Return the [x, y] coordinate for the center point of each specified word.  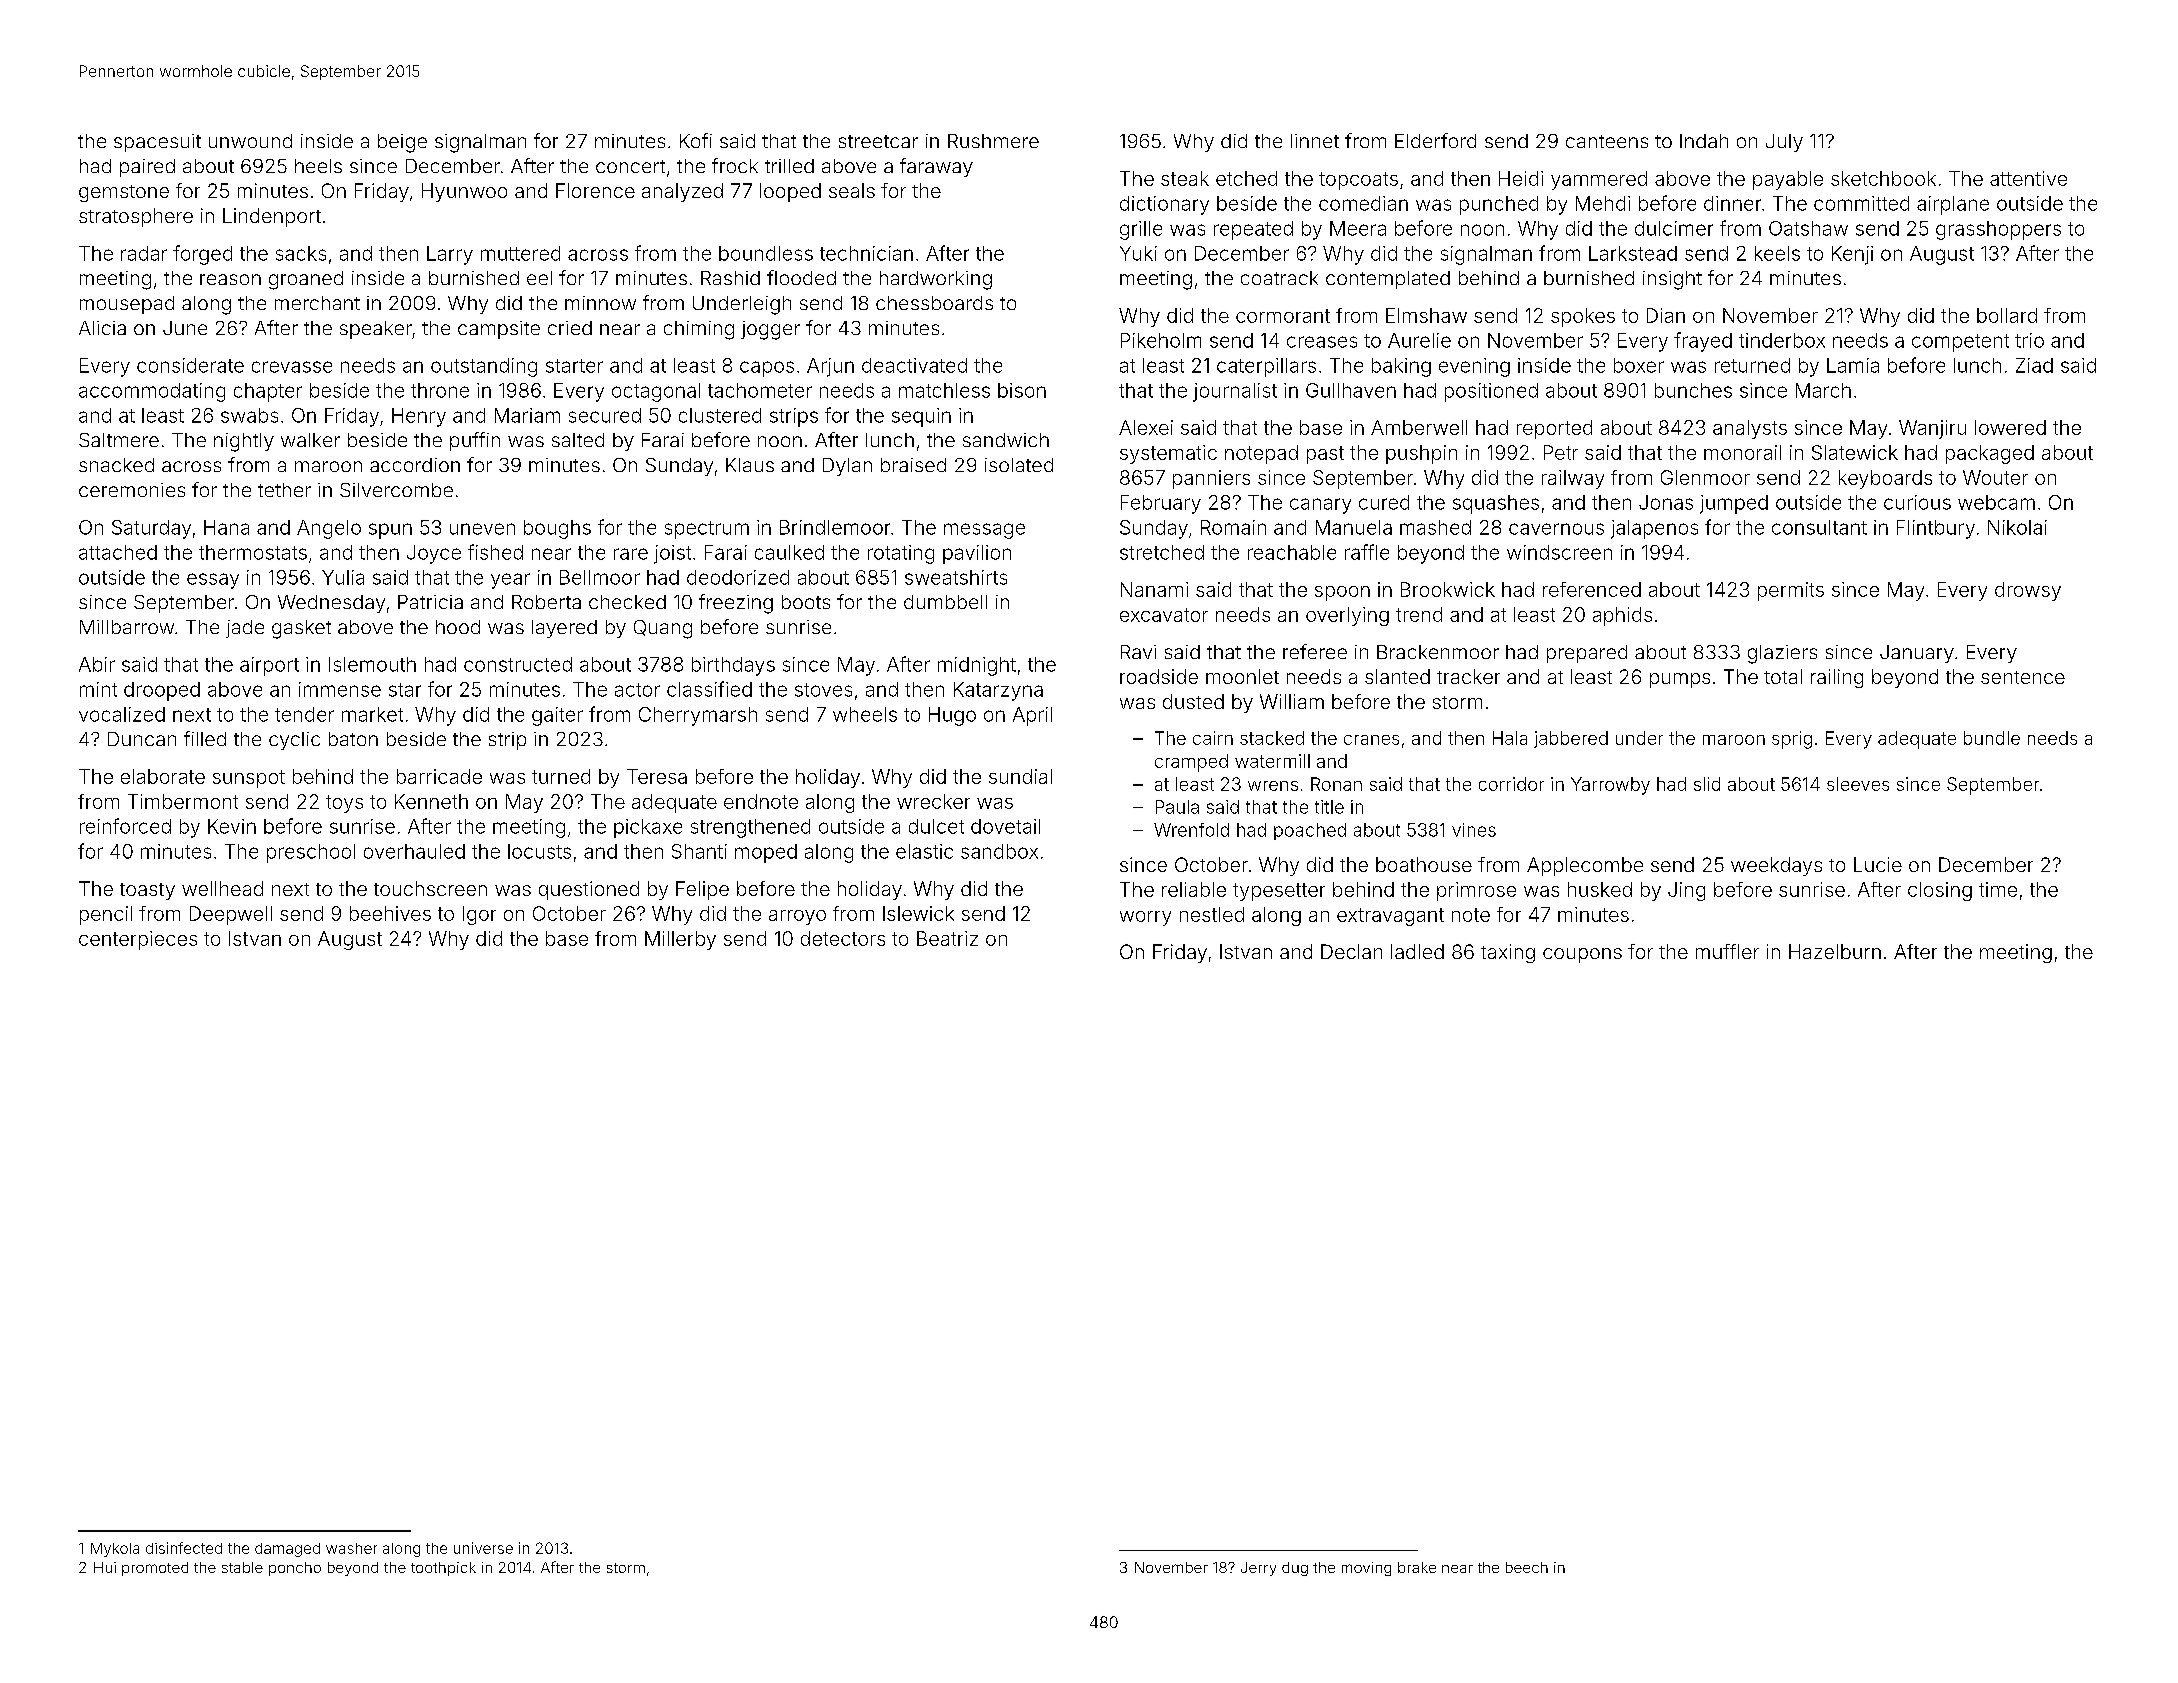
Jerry [1258, 1569]
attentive [2028, 178]
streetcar [878, 141]
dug [1295, 1569]
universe [483, 1548]
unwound [250, 141]
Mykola [115, 1550]
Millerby [680, 940]
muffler [1727, 951]
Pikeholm [1161, 340]
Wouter [1995, 477]
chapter [268, 392]
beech [1527, 1567]
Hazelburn [1835, 951]
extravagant [1390, 917]
